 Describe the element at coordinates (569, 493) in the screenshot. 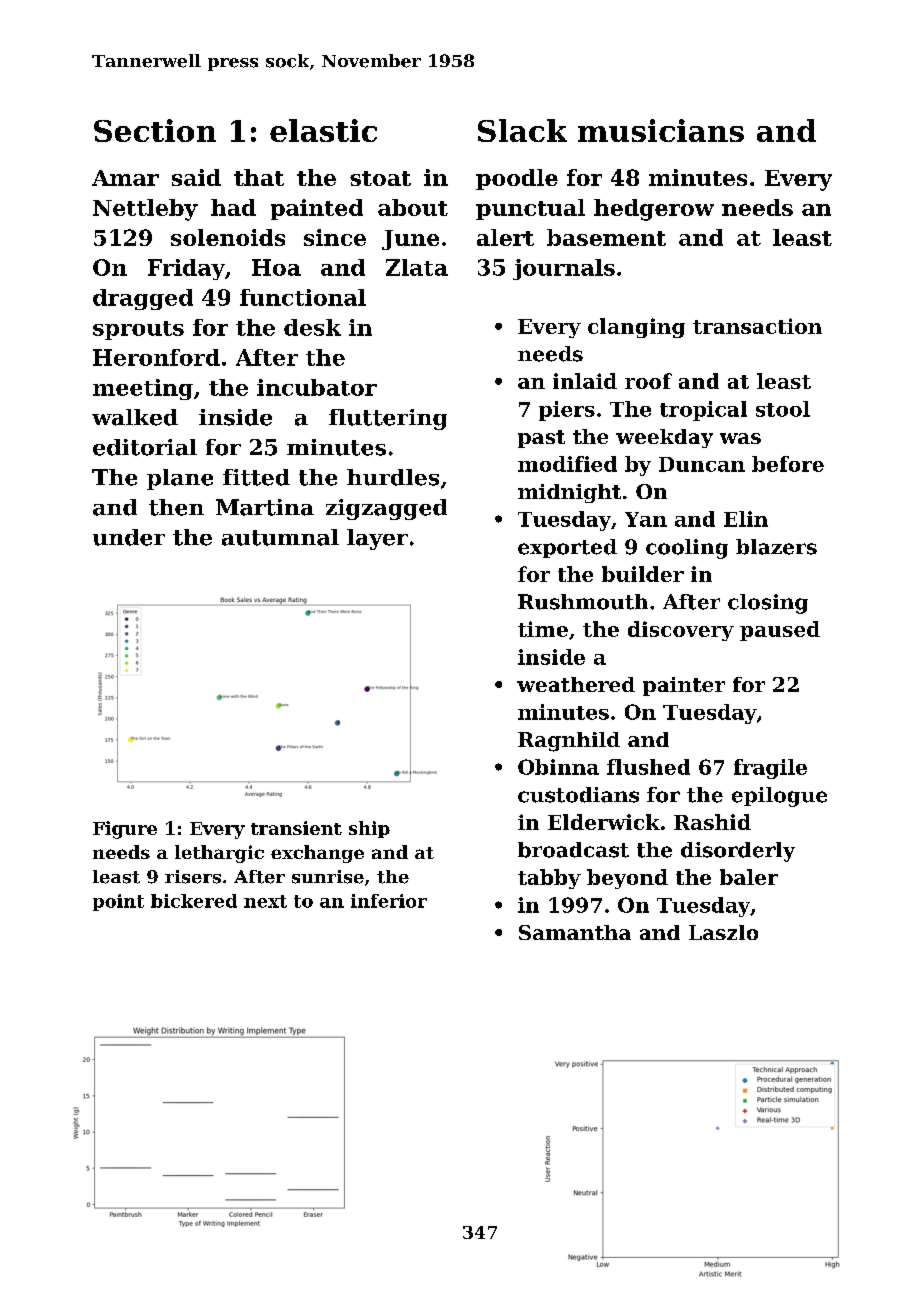

I see `midnight` at that location.
